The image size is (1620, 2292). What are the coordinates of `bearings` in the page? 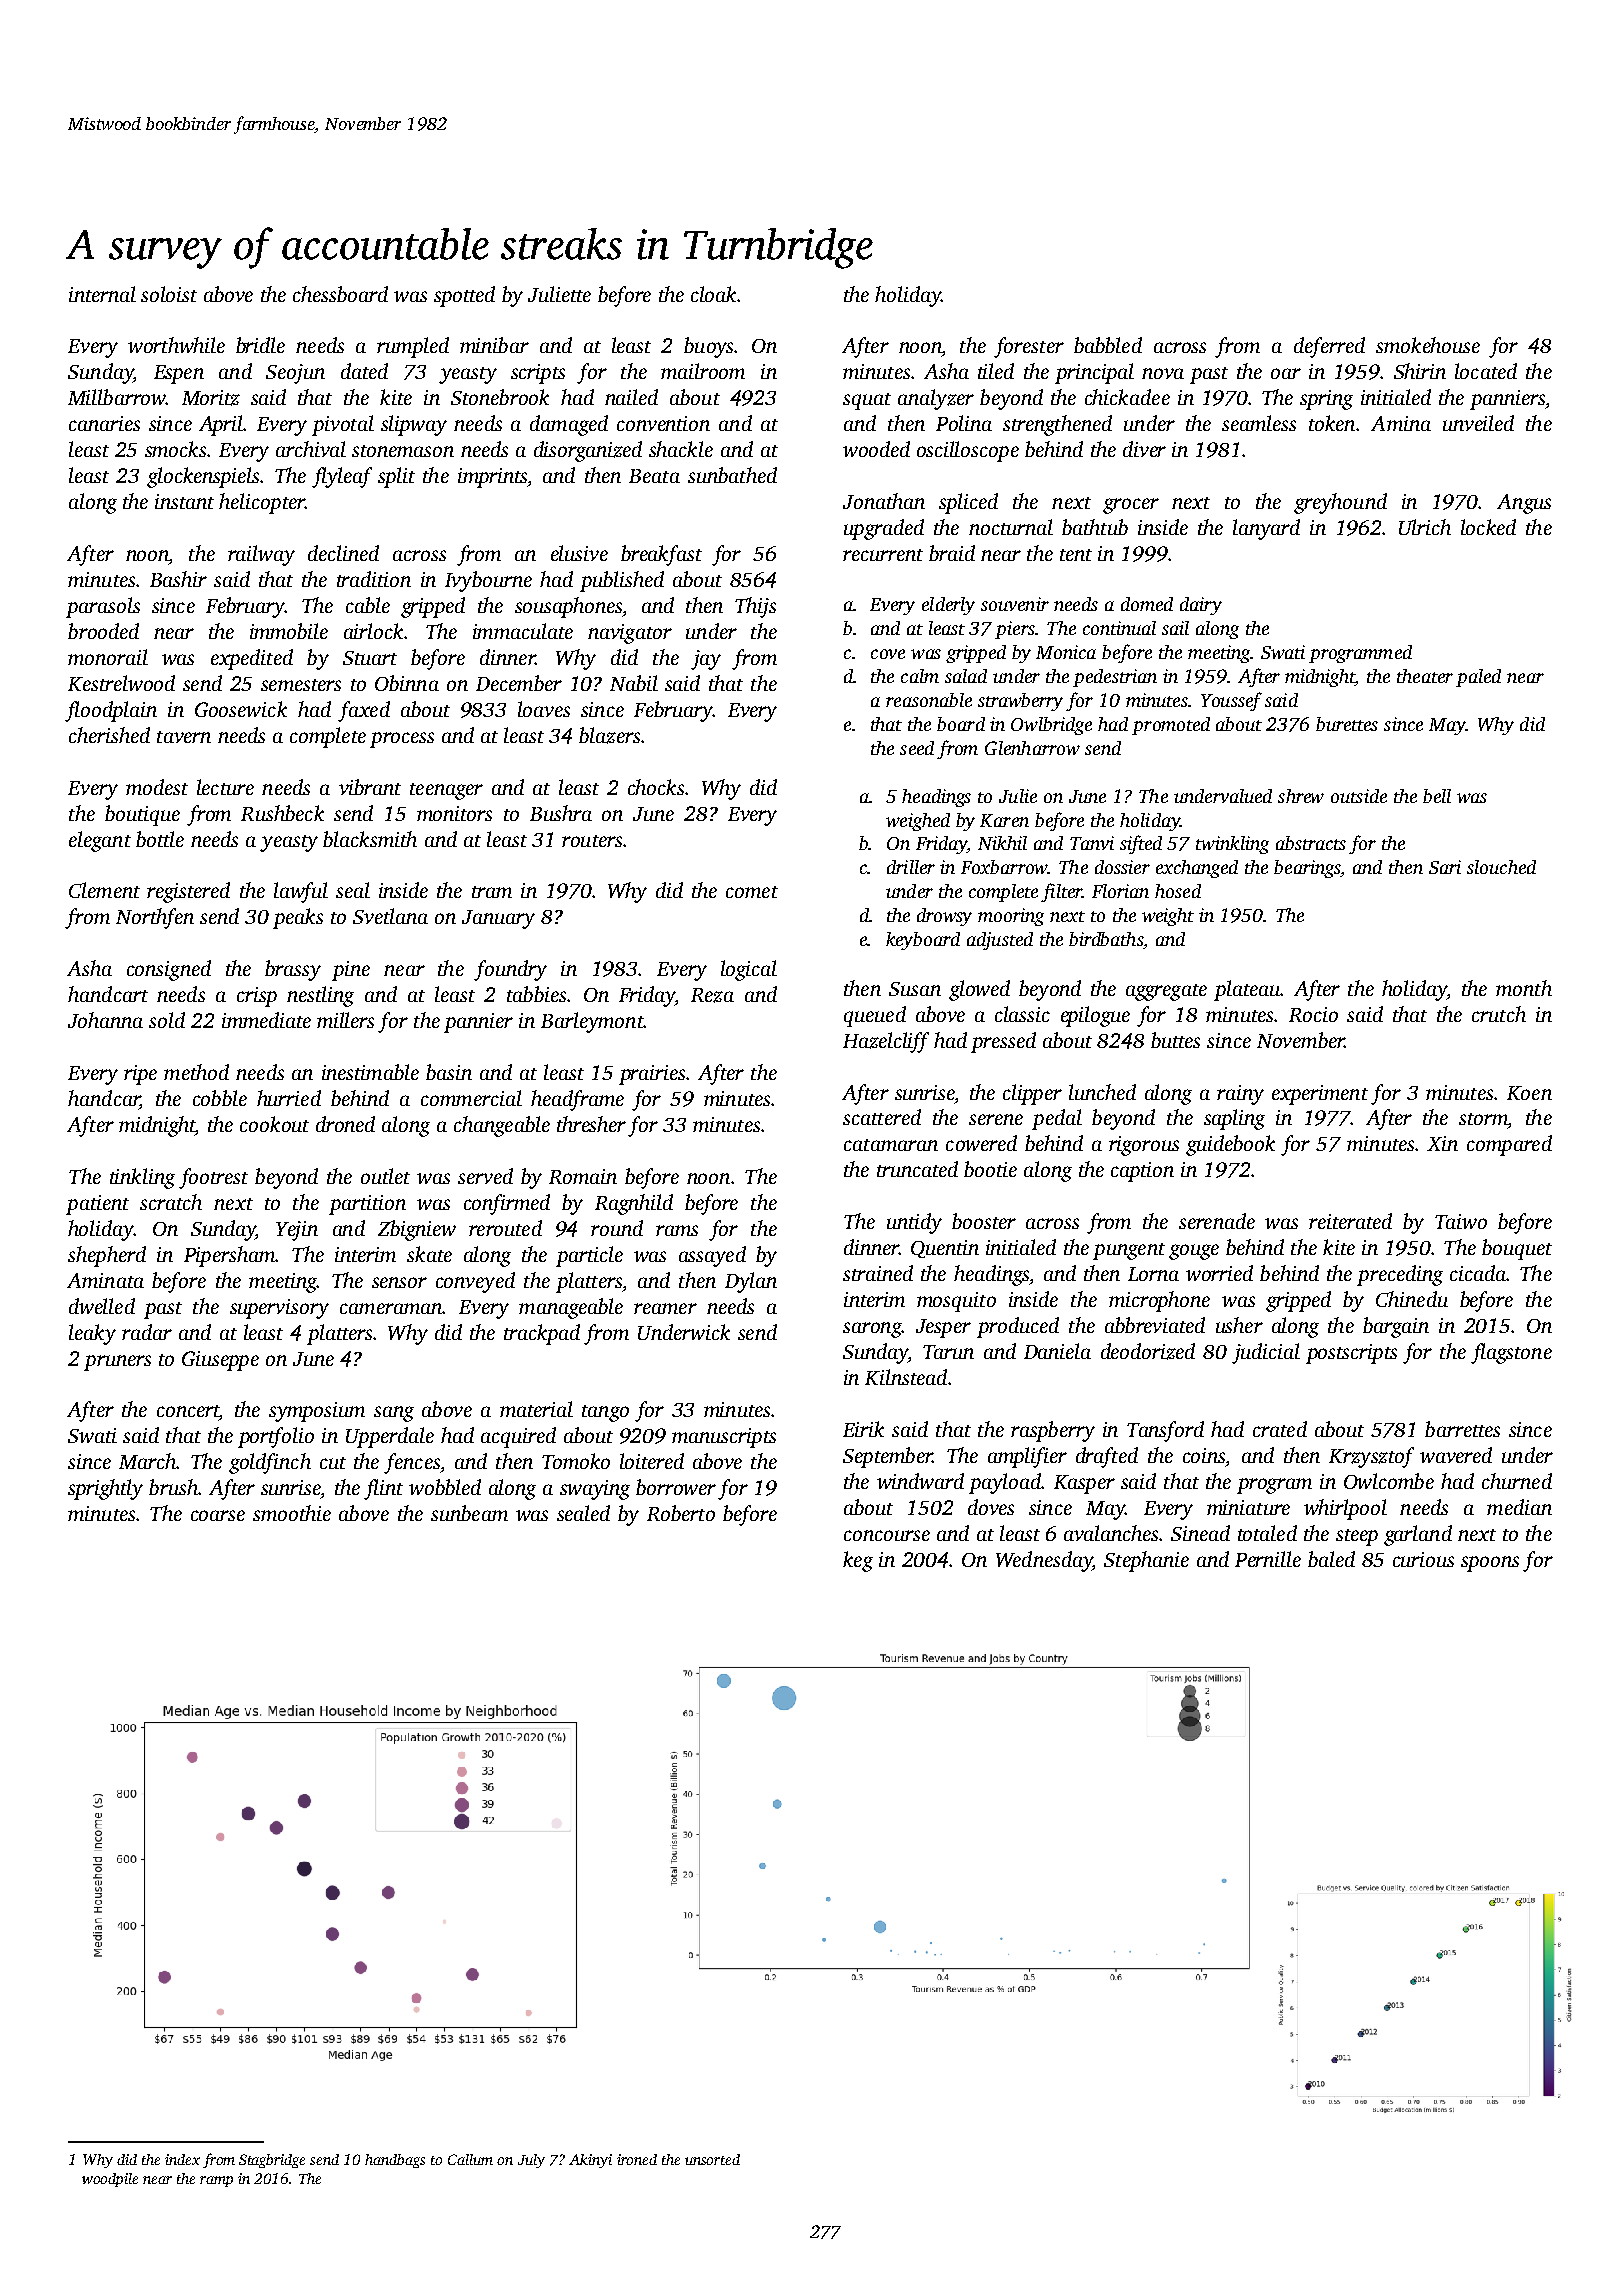 It's located at (1307, 869).
